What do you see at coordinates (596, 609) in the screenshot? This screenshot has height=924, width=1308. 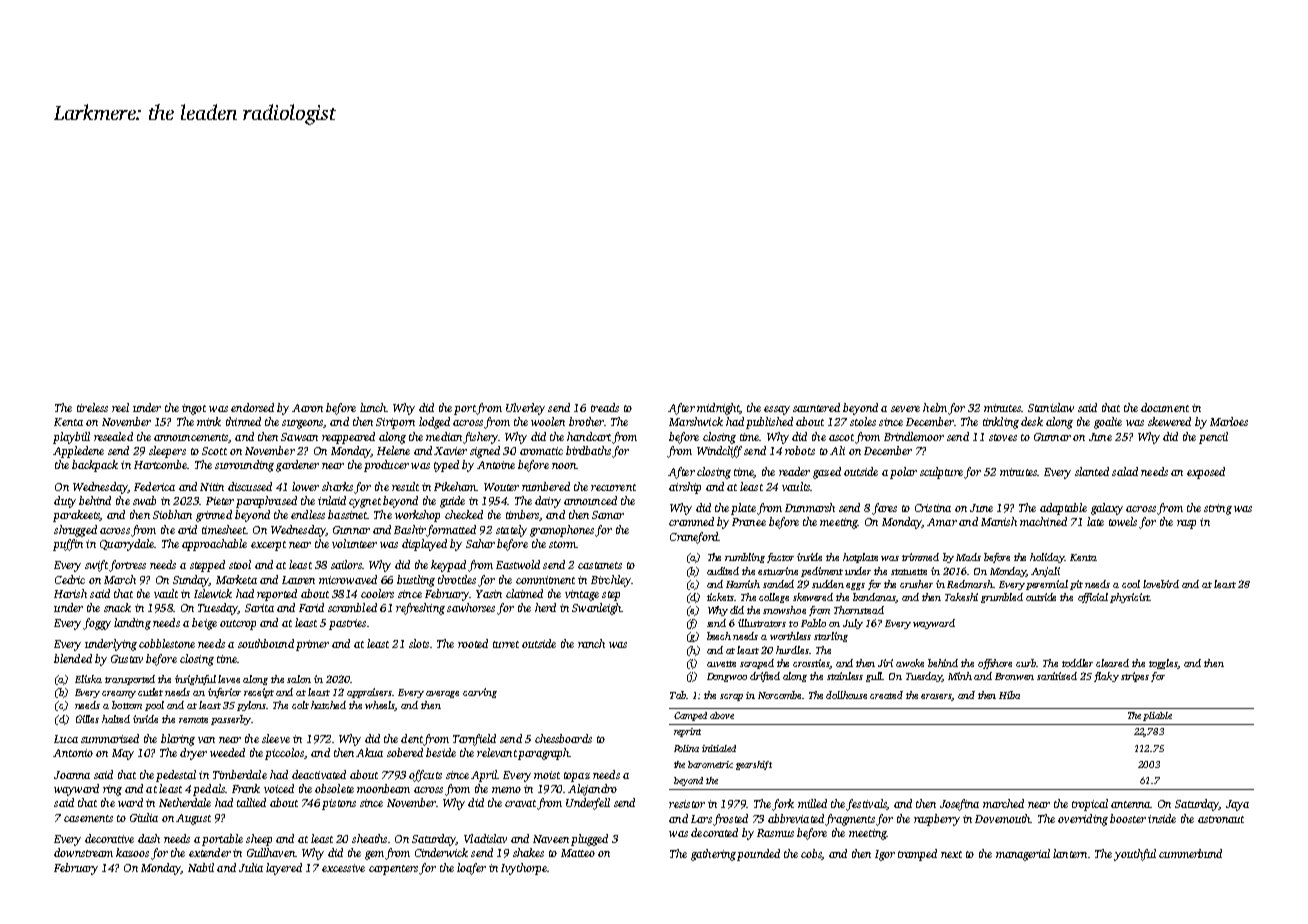 I see `Swanleigh` at bounding box center [596, 609].
